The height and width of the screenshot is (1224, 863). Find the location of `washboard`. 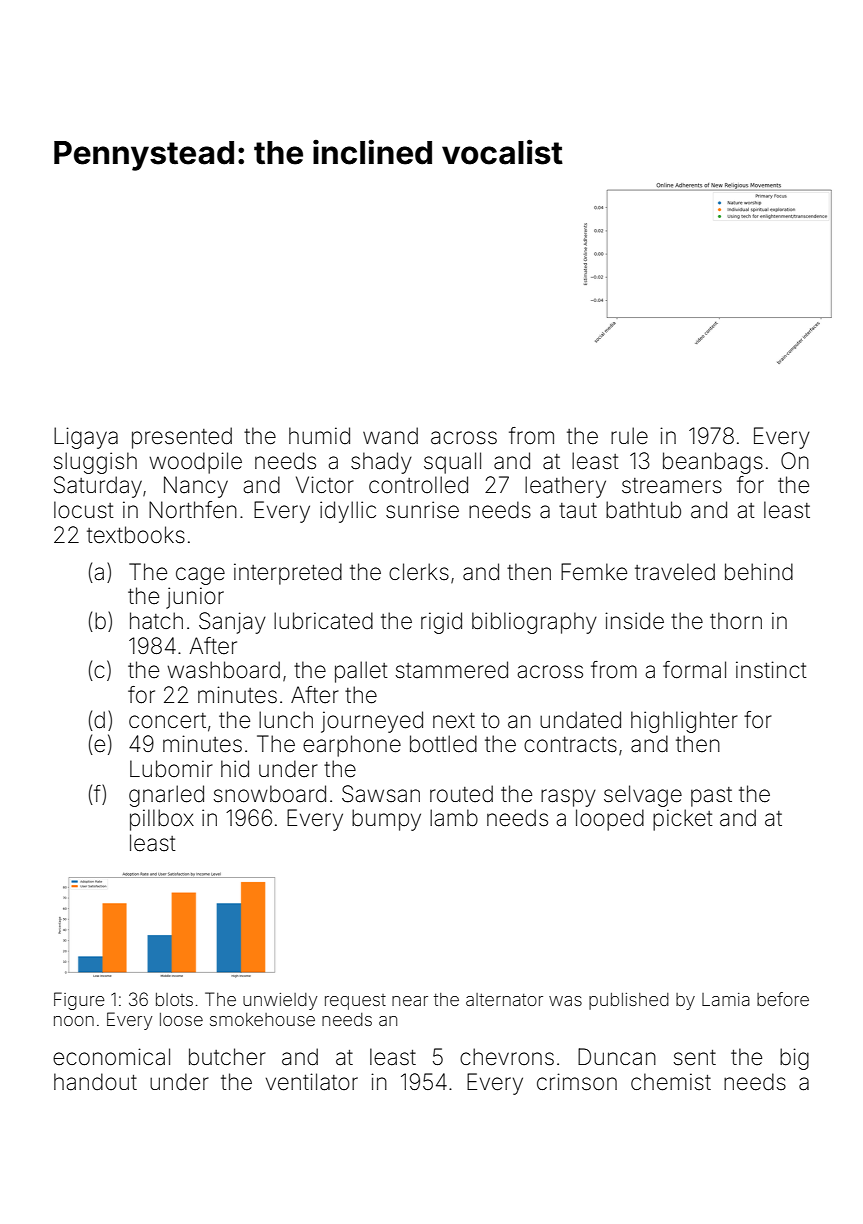

washboard is located at coordinates (223, 670).
